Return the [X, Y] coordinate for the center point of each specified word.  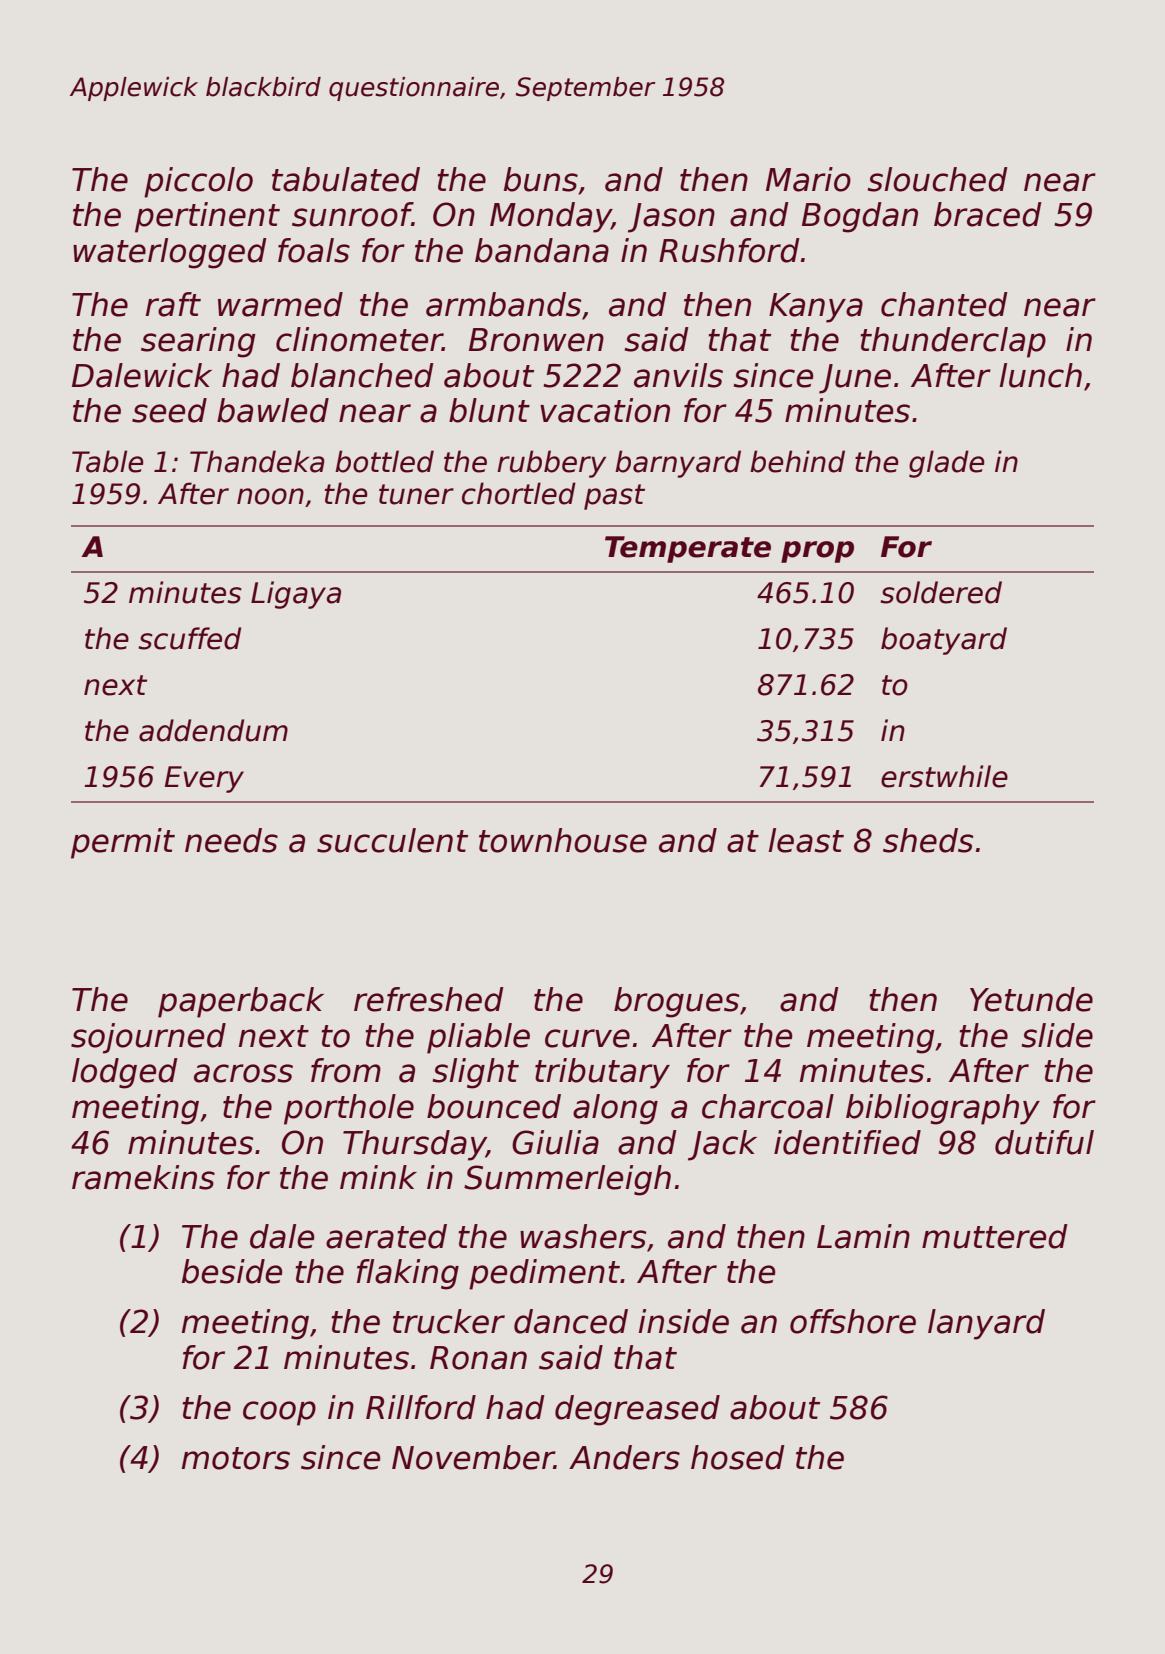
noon [270, 496]
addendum [213, 730]
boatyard [944, 641]
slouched [938, 179]
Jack [722, 1145]
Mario [808, 179]
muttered [995, 1236]
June [855, 379]
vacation [605, 410]
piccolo [198, 182]
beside [232, 1271]
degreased [637, 1410]
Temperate [688, 549]
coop [279, 1413]
